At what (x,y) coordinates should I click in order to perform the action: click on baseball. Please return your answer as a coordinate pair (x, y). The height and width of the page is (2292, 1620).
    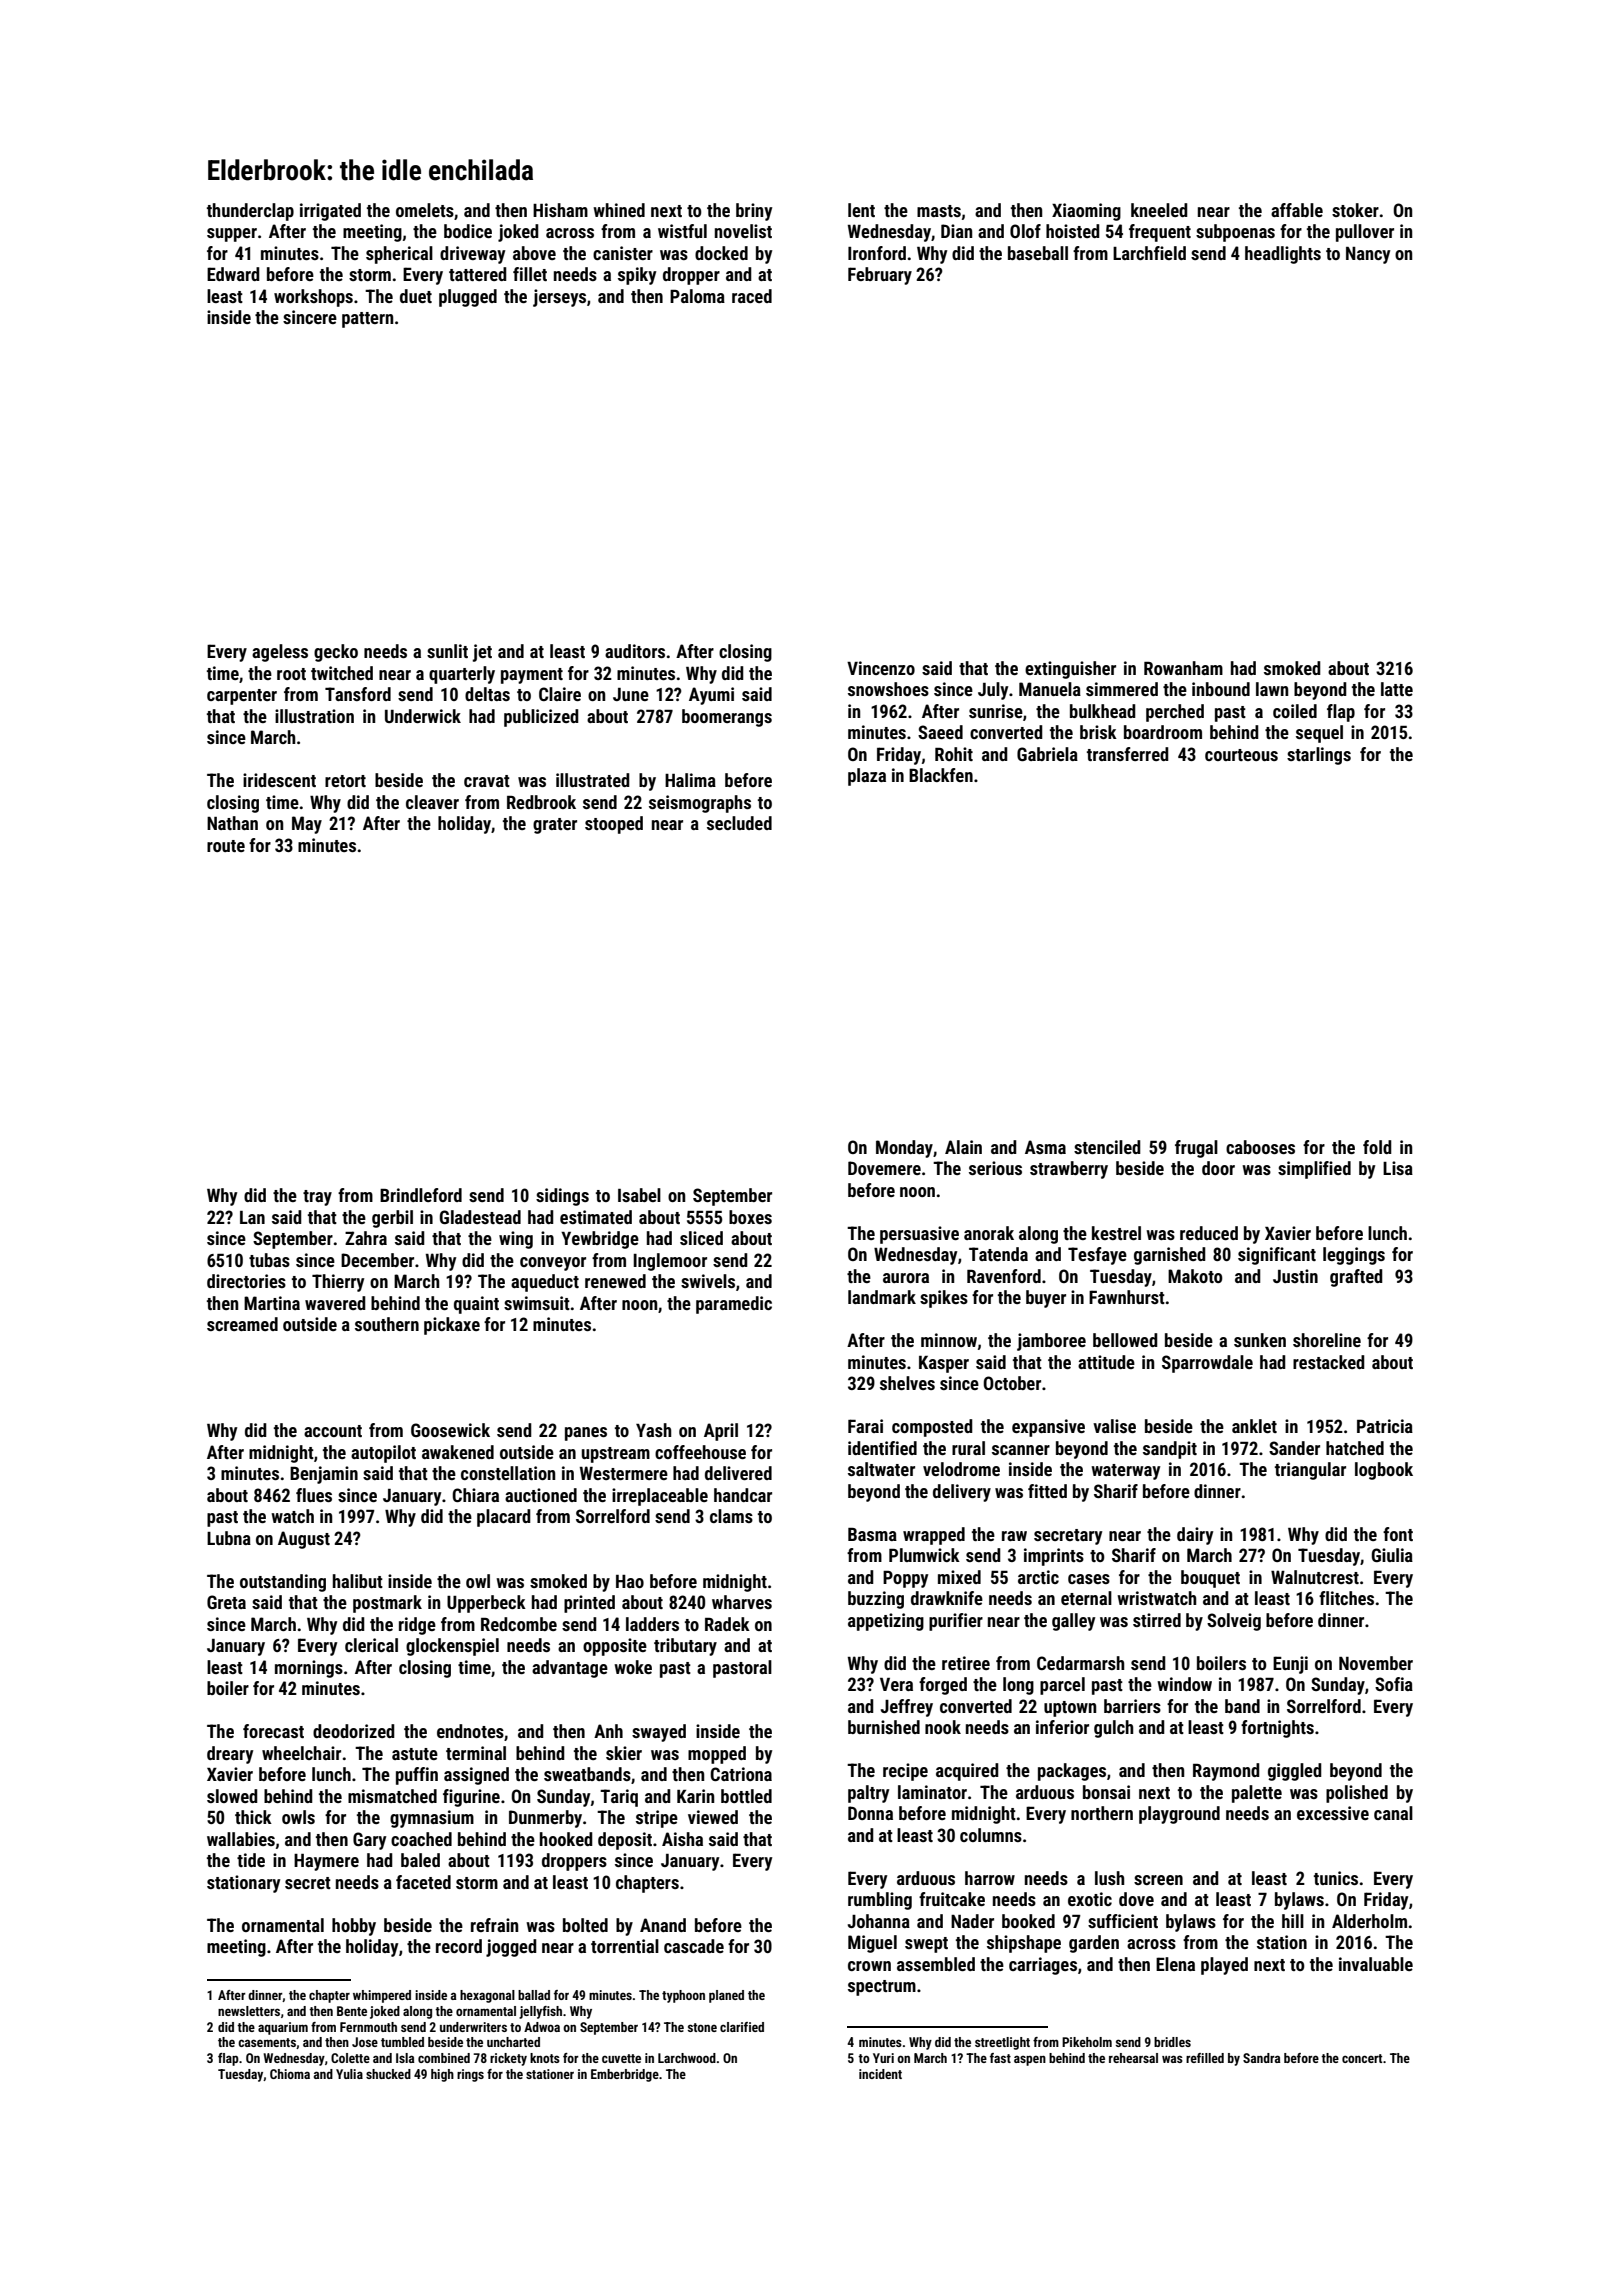
    Looking at the image, I should click on (1038, 253).
